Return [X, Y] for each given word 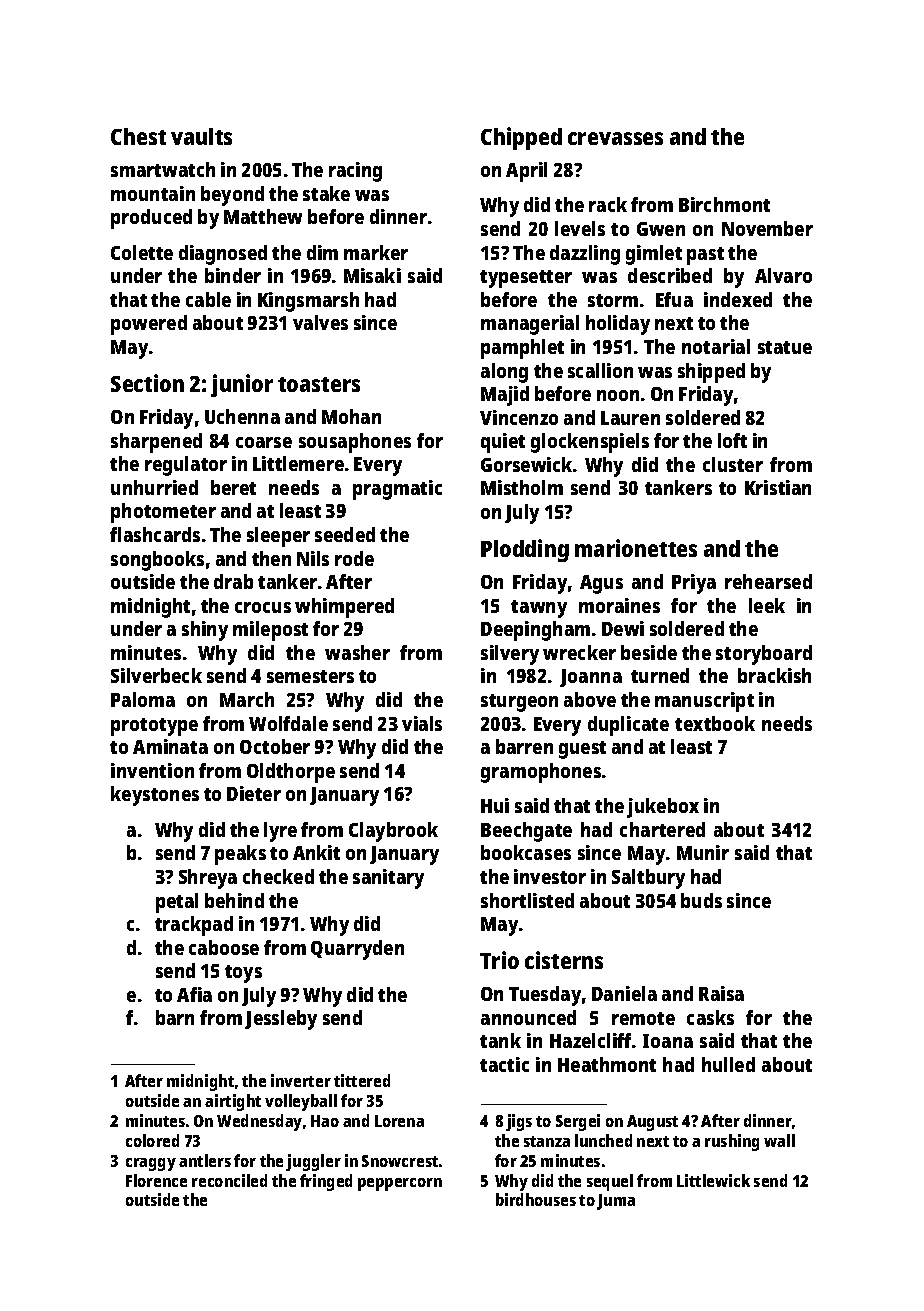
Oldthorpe [291, 773]
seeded [345, 534]
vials [422, 723]
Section [147, 383]
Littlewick [713, 1180]
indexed [738, 299]
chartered [662, 829]
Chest [138, 136]
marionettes [636, 548]
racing [355, 172]
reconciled [229, 1180]
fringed [326, 1182]
